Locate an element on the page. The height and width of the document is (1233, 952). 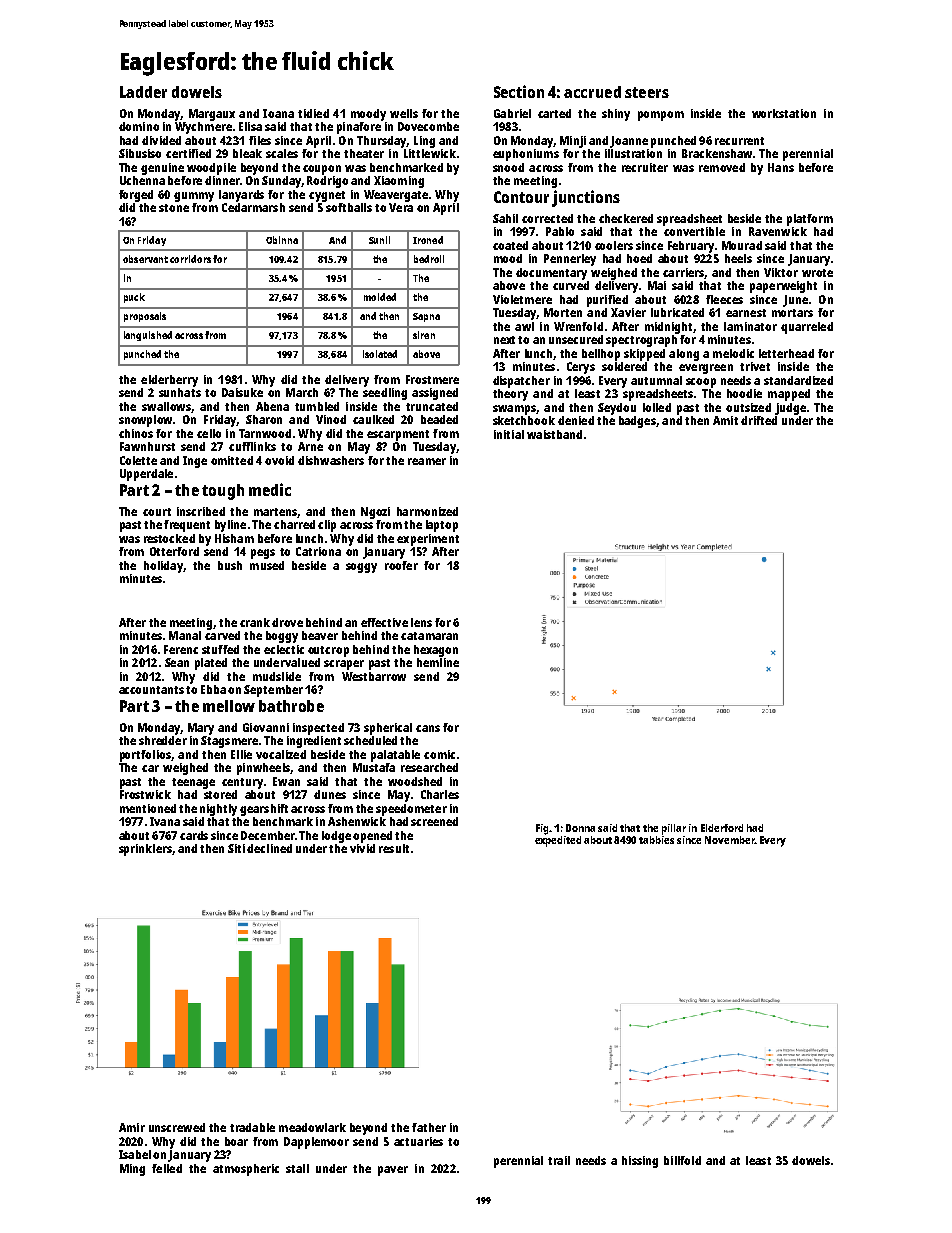
tidied is located at coordinates (313, 113).
